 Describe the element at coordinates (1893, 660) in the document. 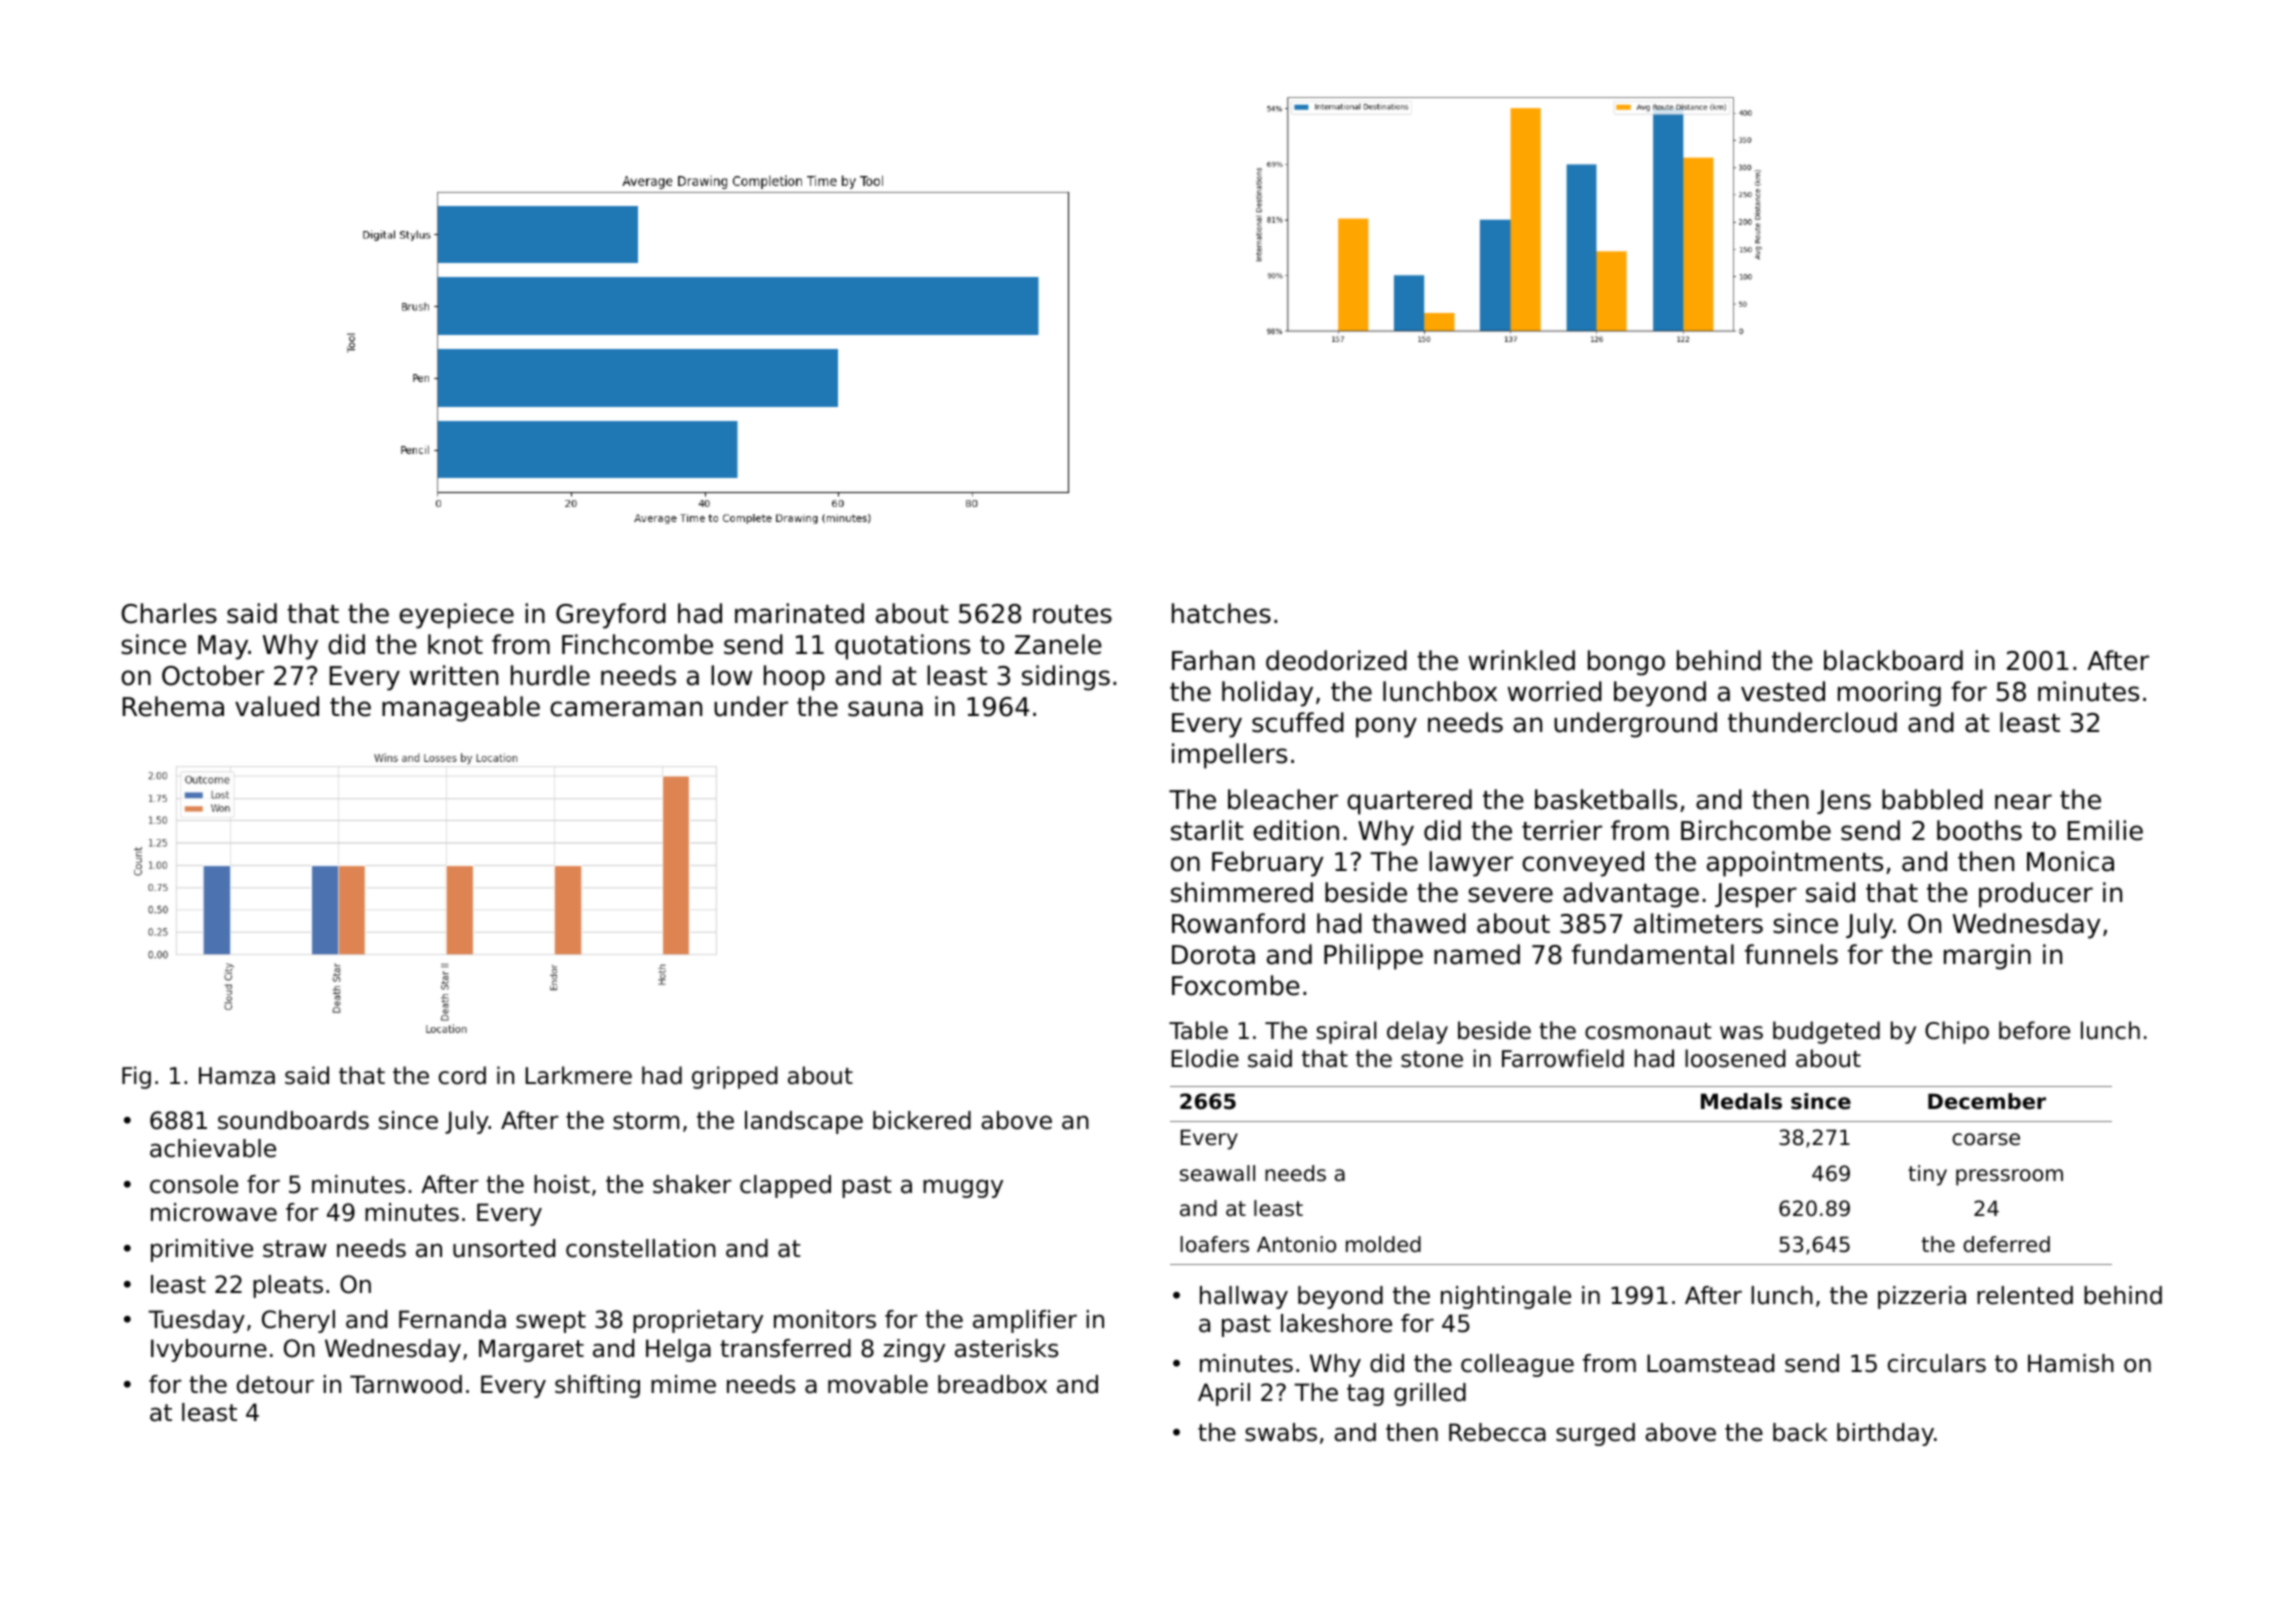

I see `blackboard` at that location.
